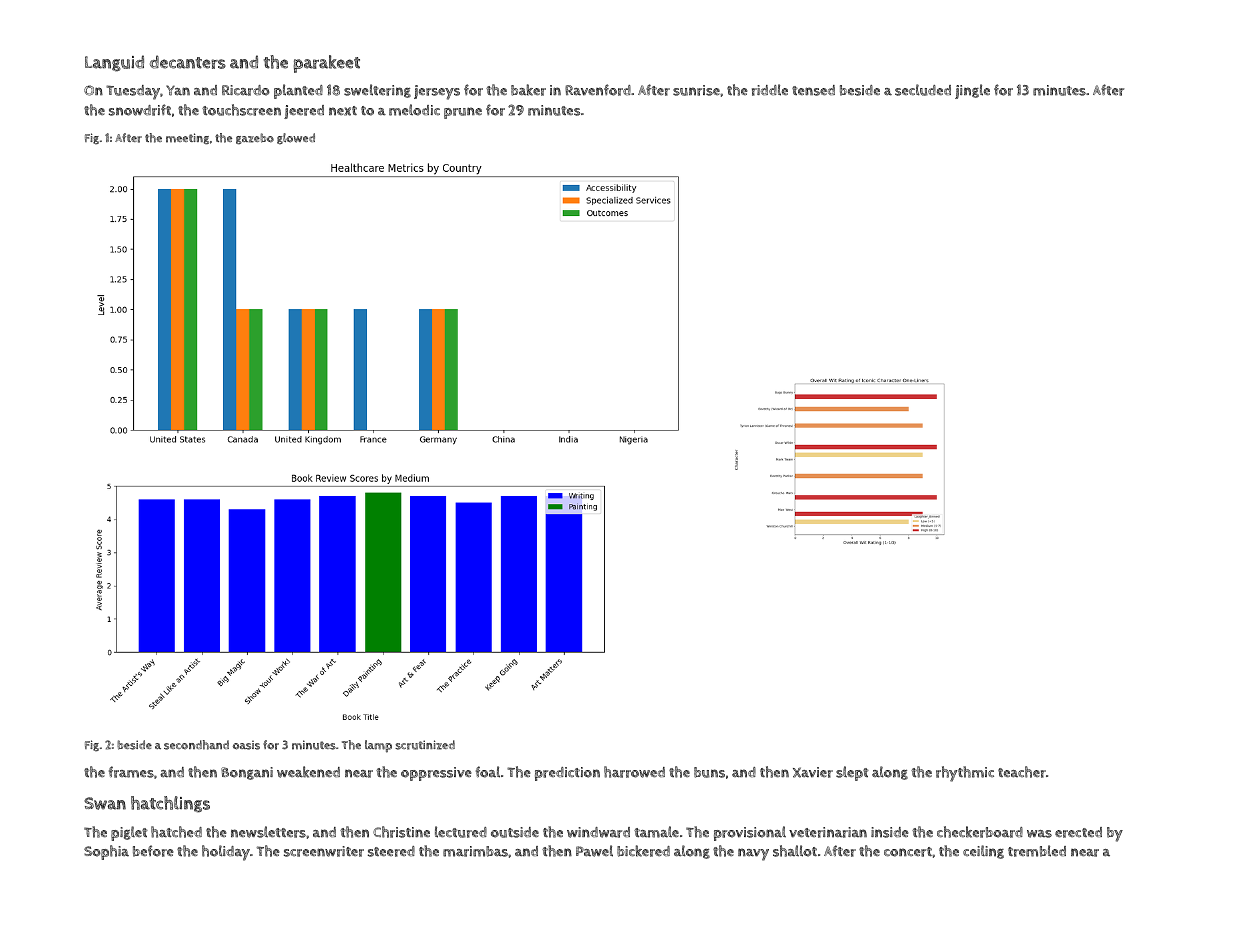  Describe the element at coordinates (965, 774) in the screenshot. I see `rhythmic` at that location.
